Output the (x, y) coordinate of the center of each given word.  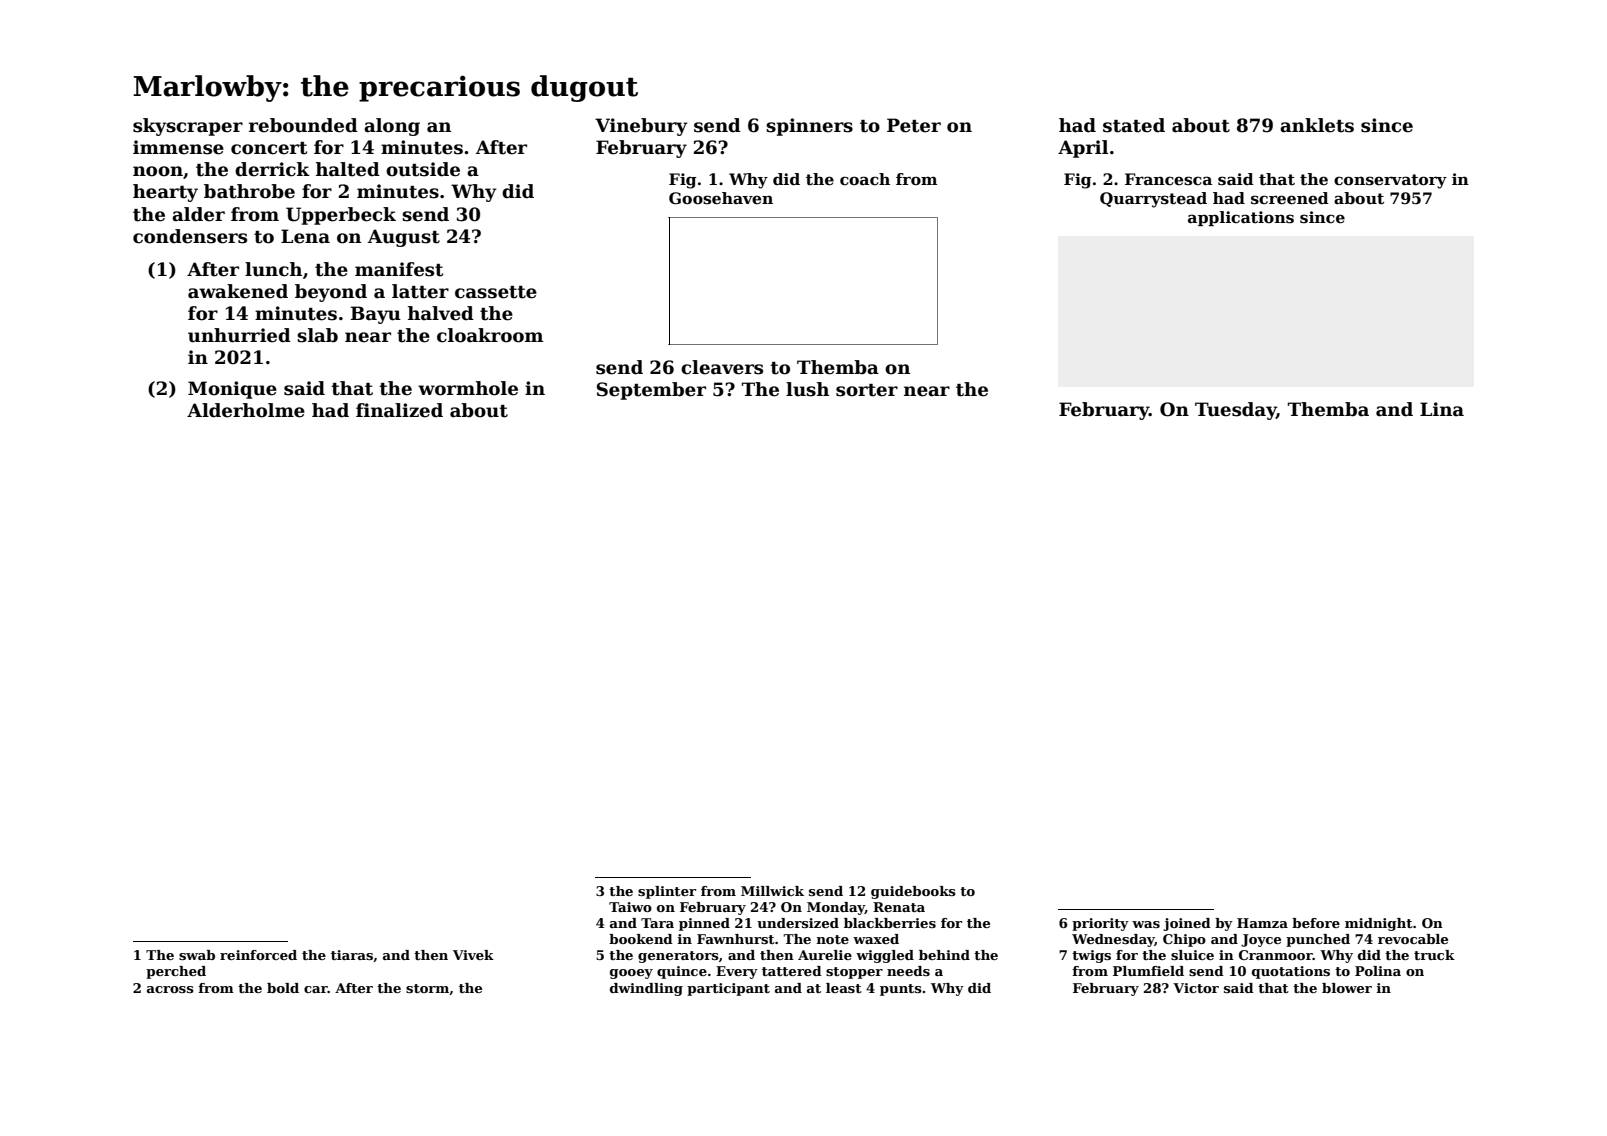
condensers (190, 236)
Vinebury (641, 127)
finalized (399, 410)
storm (427, 988)
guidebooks (913, 892)
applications (1241, 218)
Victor (1196, 988)
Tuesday (1235, 411)
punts (901, 990)
